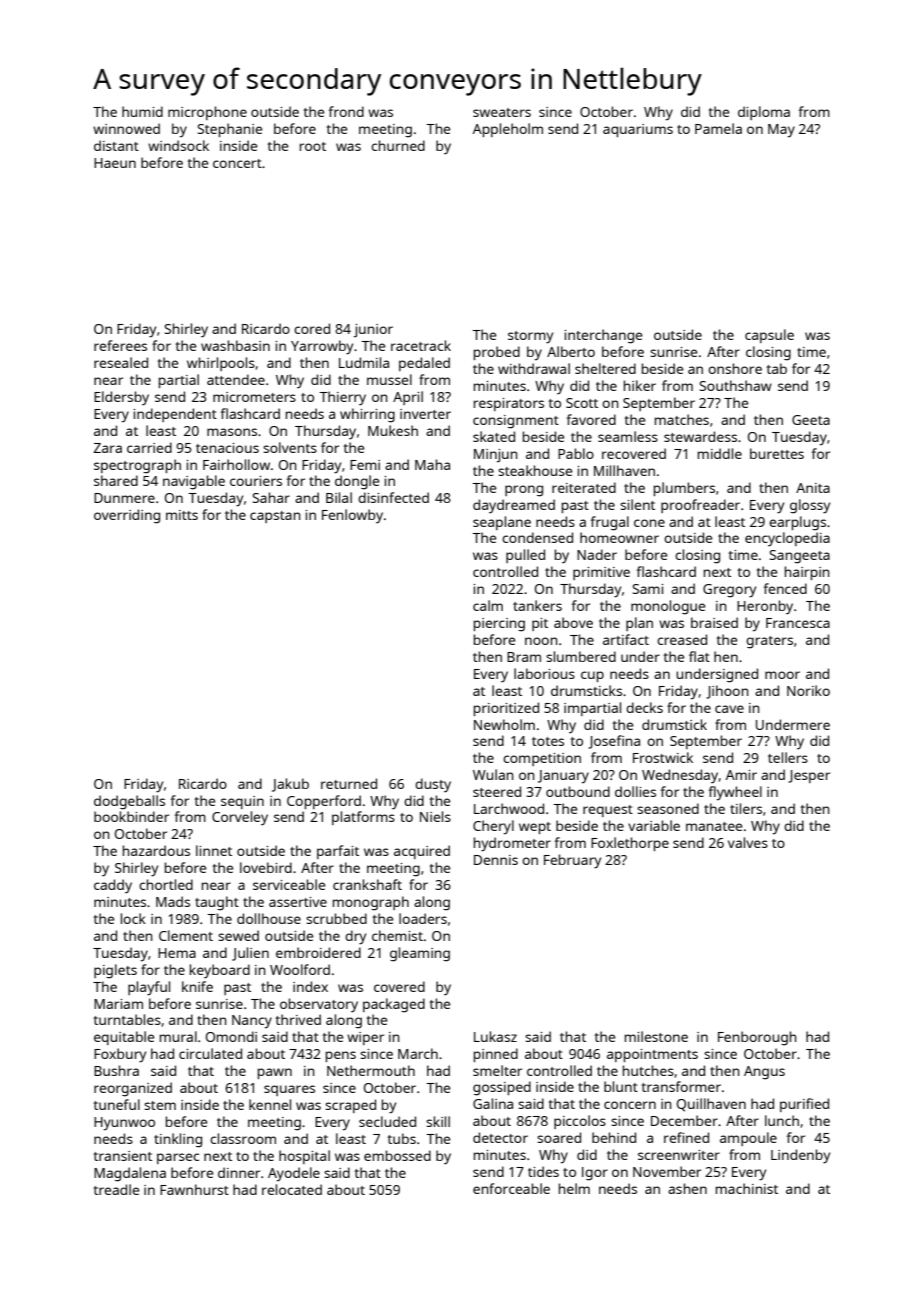 The width and height of the document is (924, 1308). I want to click on sequin, so click(242, 802).
